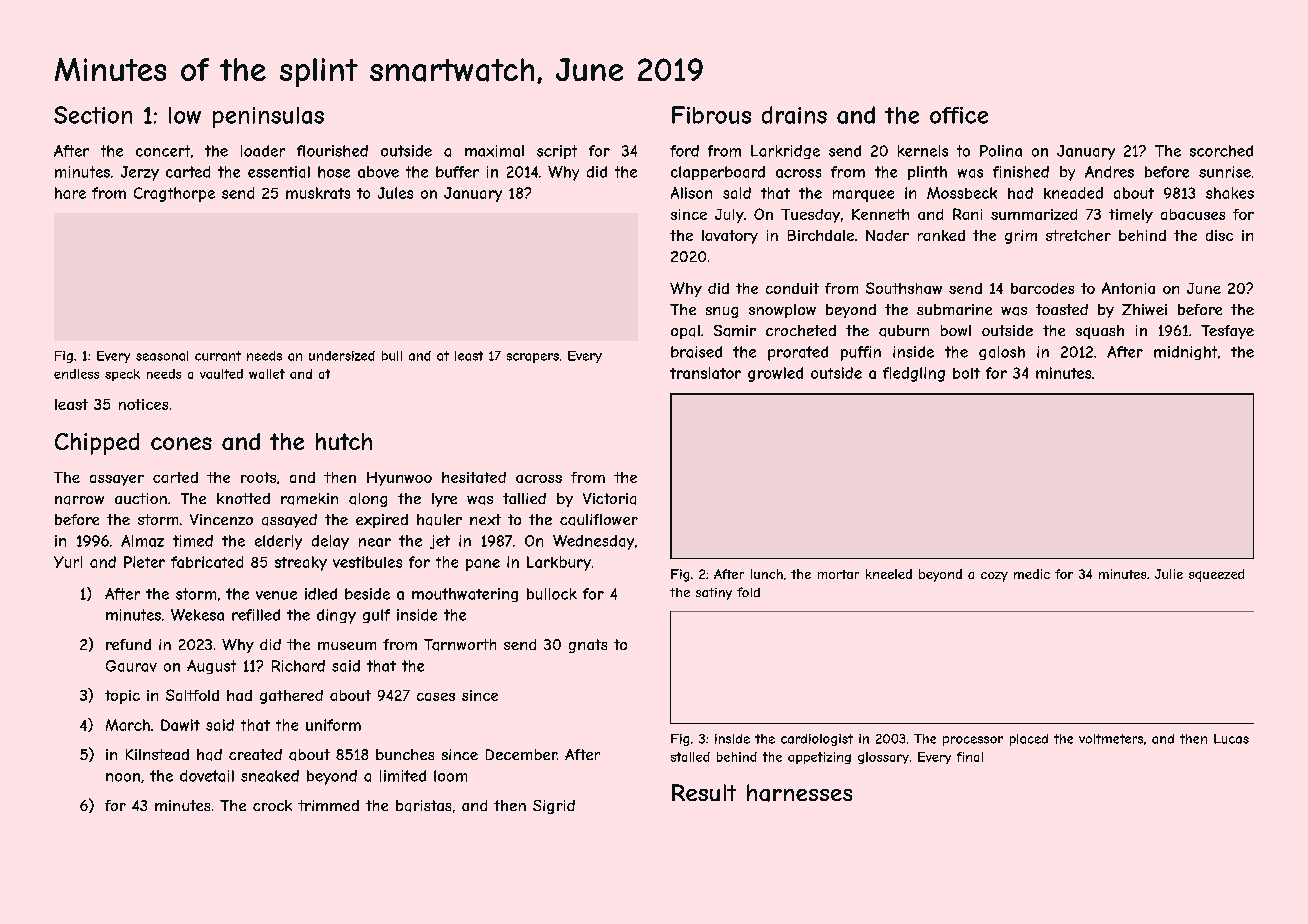 This image has height=924, width=1308. I want to click on Victoria, so click(609, 499).
